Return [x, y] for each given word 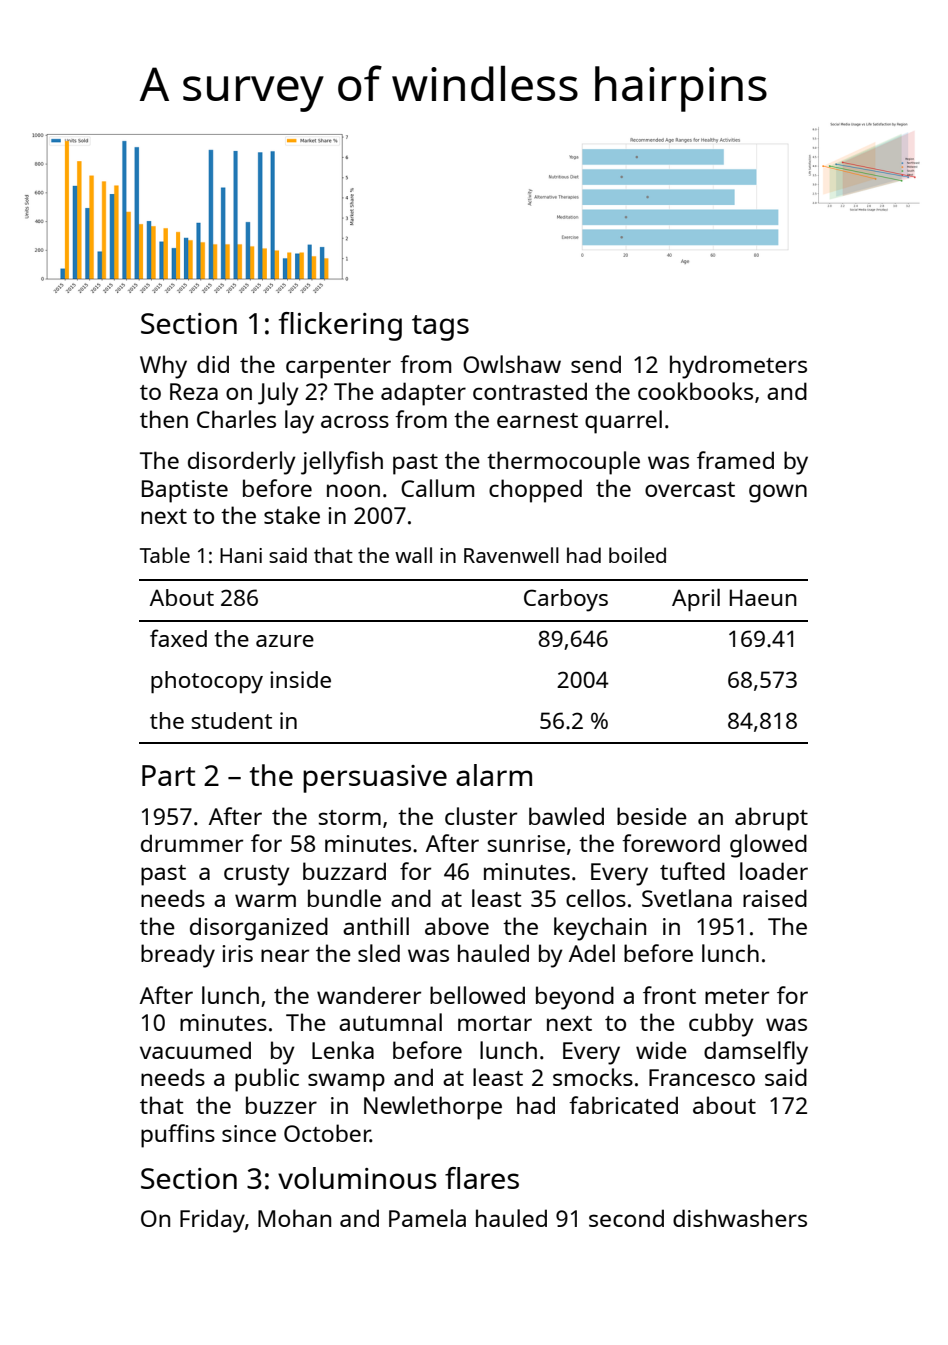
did [213, 364]
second [626, 1218]
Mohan [294, 1218]
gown [778, 493]
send [596, 364]
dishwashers [740, 1218]
